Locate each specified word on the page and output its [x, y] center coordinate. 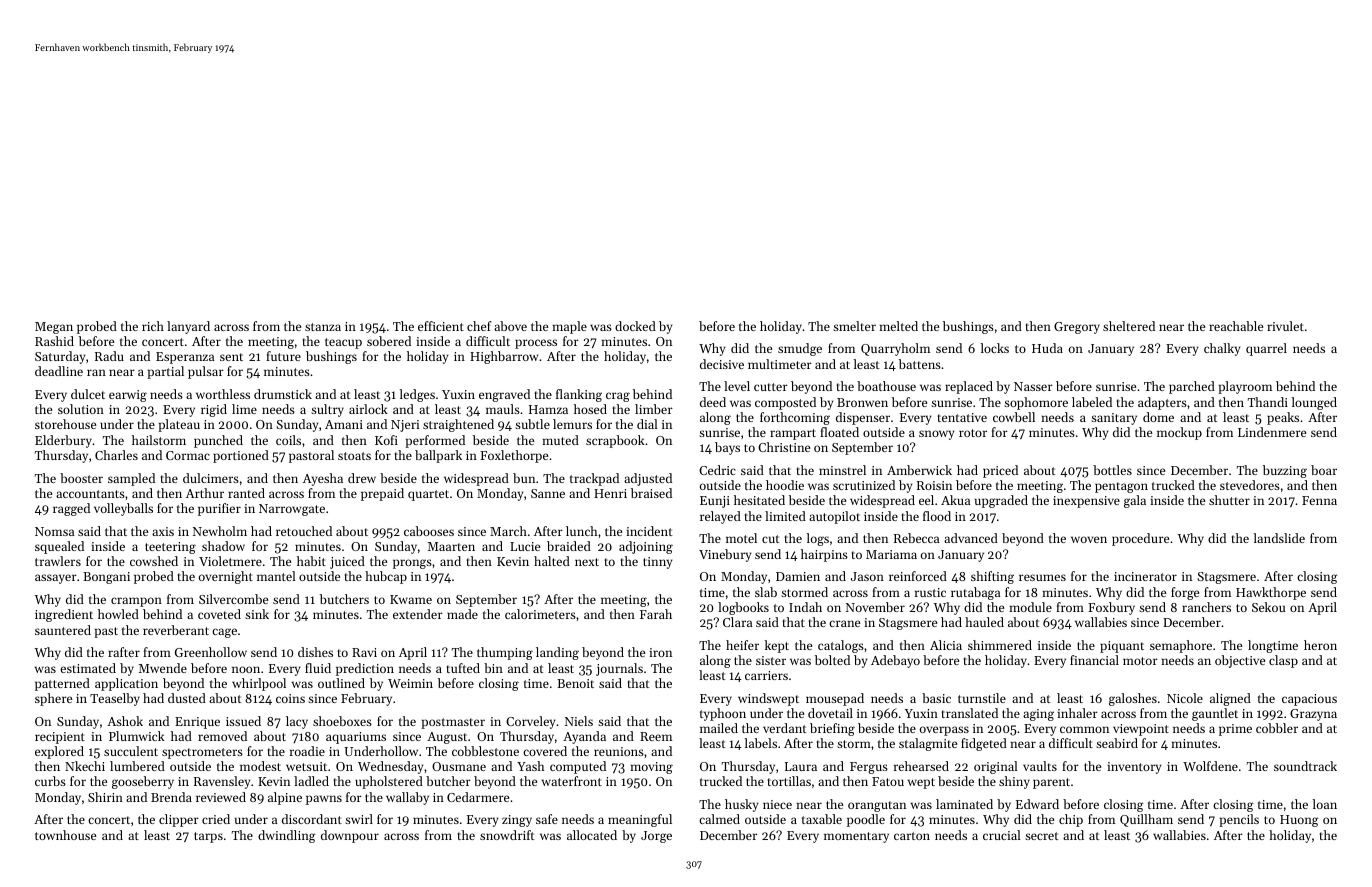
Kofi [386, 440]
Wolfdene [1210, 766]
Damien [798, 576]
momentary [856, 837]
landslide [1279, 538]
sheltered [1129, 326]
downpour [350, 836]
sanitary [1114, 419]
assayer [56, 579]
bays [727, 448]
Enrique [197, 723]
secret [1042, 836]
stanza [323, 327]
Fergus [869, 768]
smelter [854, 326]
